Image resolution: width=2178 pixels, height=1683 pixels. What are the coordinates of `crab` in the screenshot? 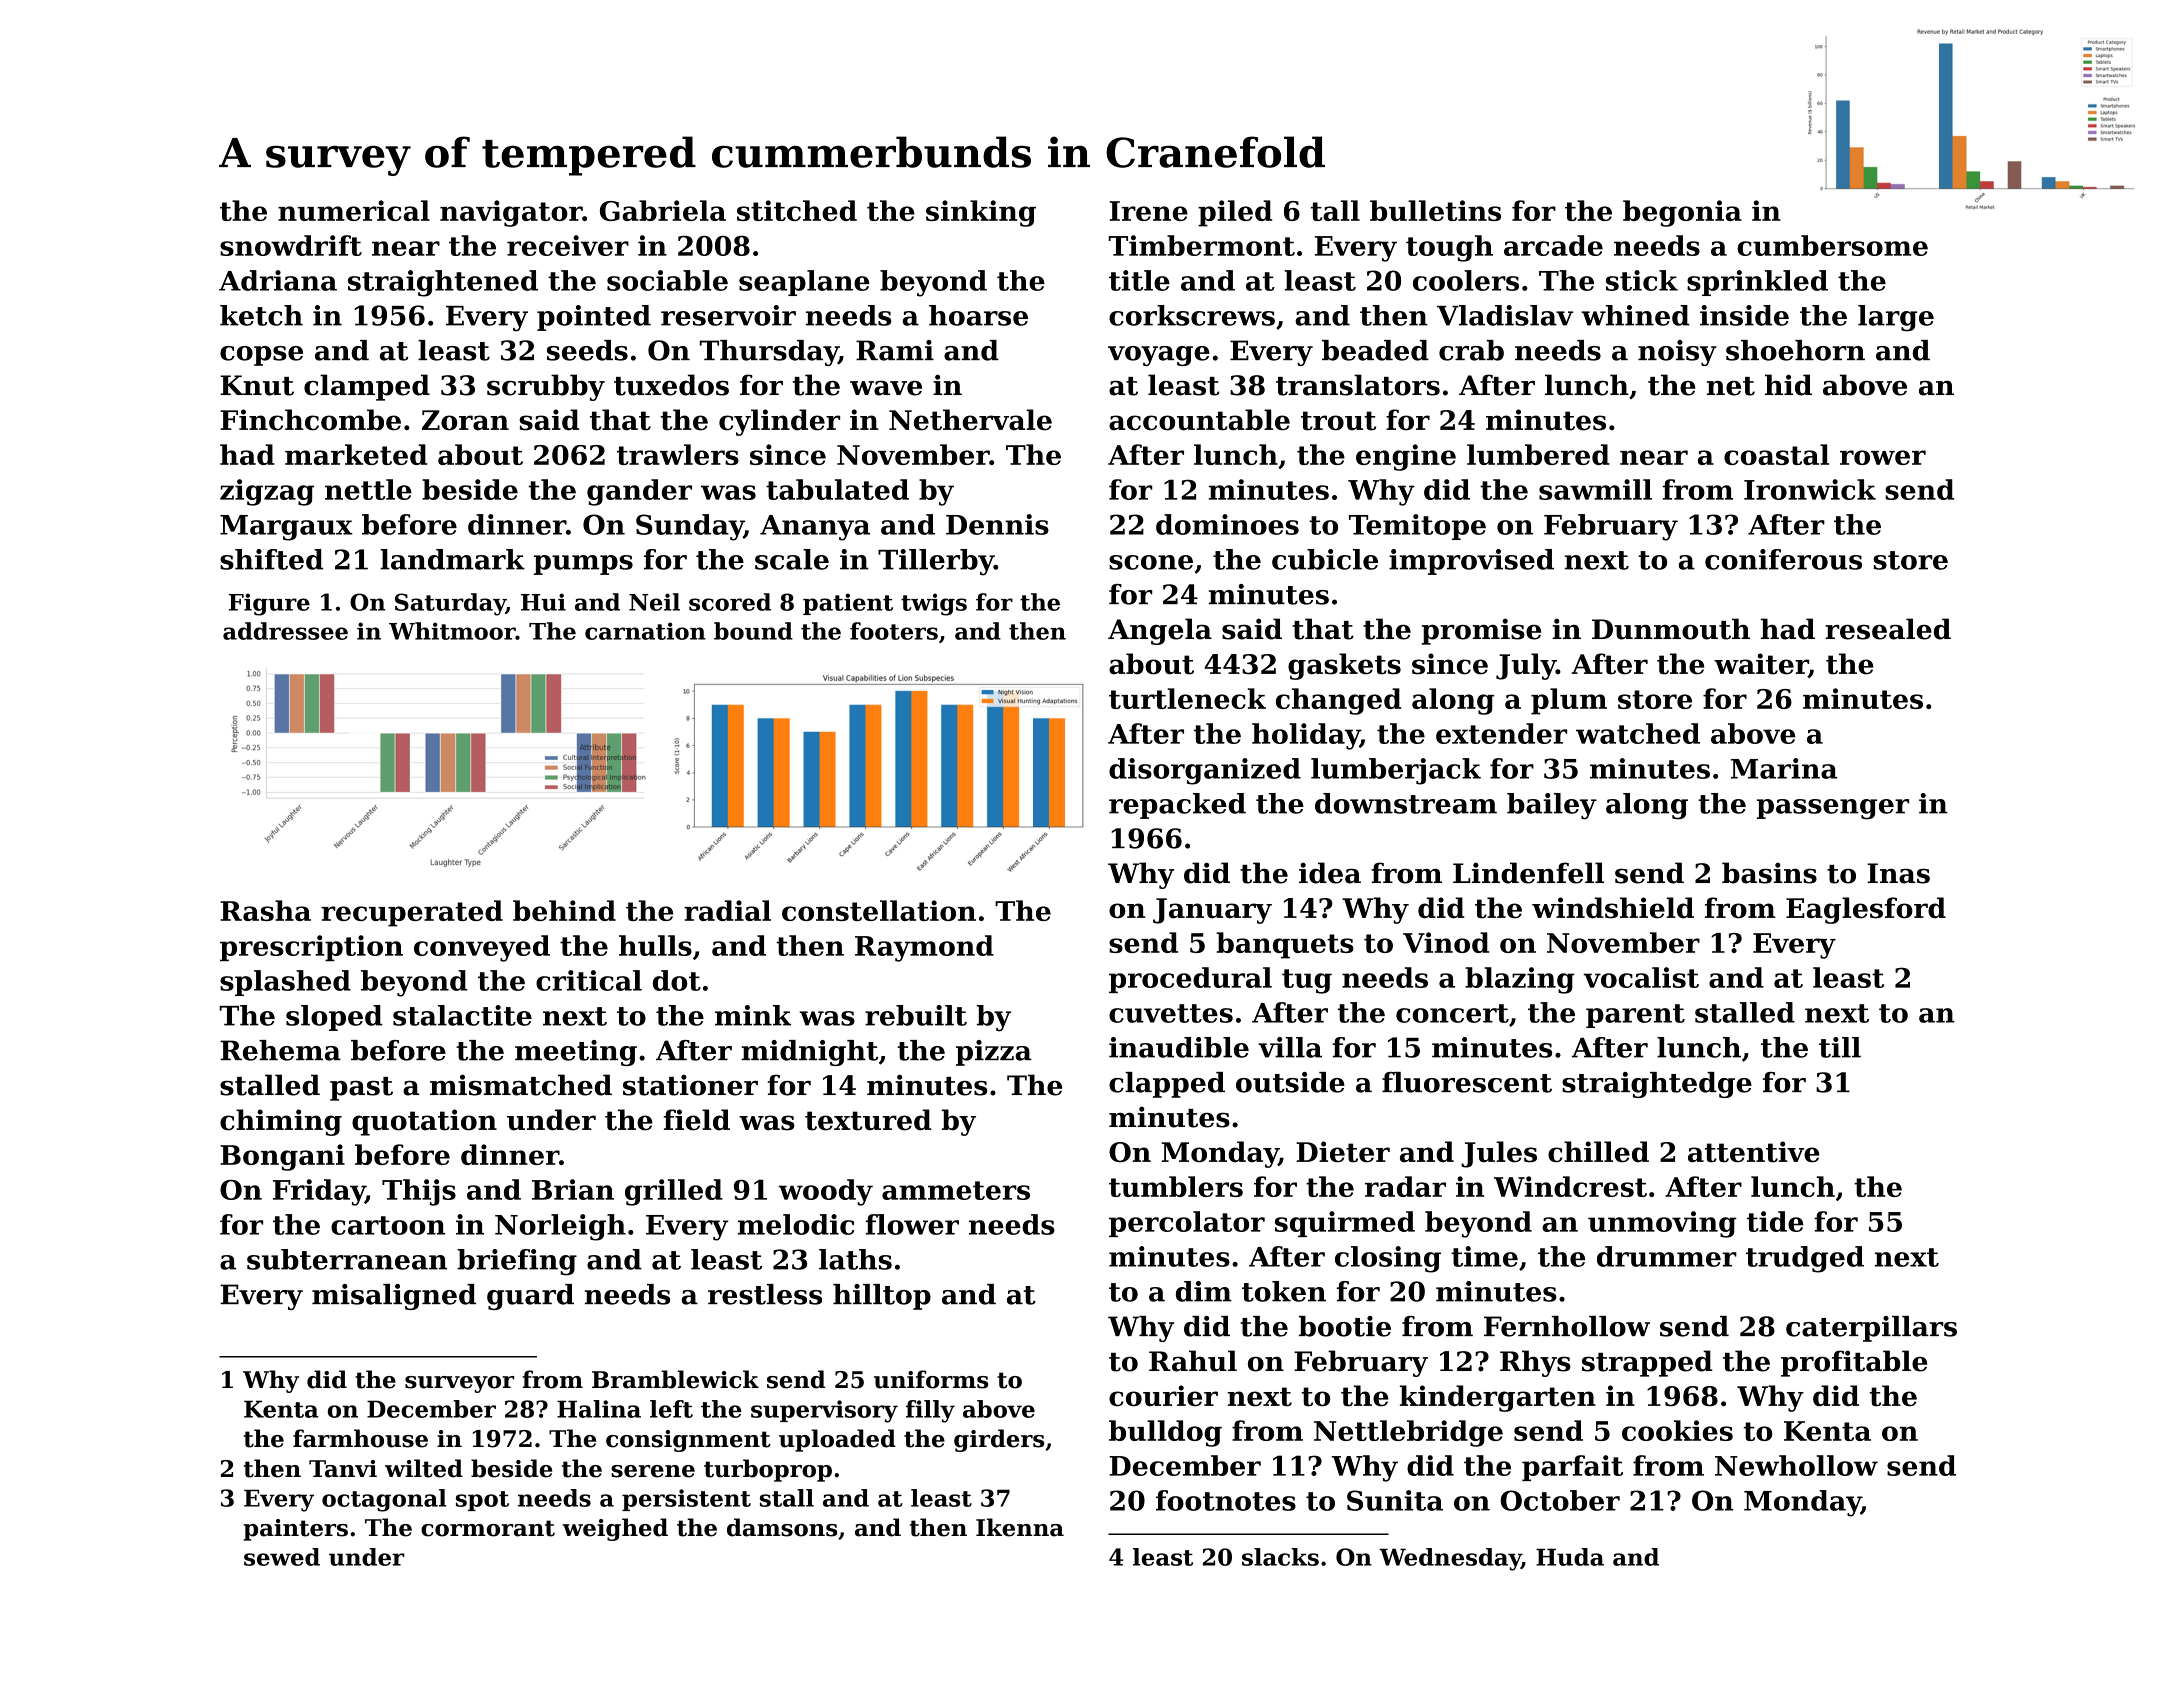 It's located at (1471, 350).
